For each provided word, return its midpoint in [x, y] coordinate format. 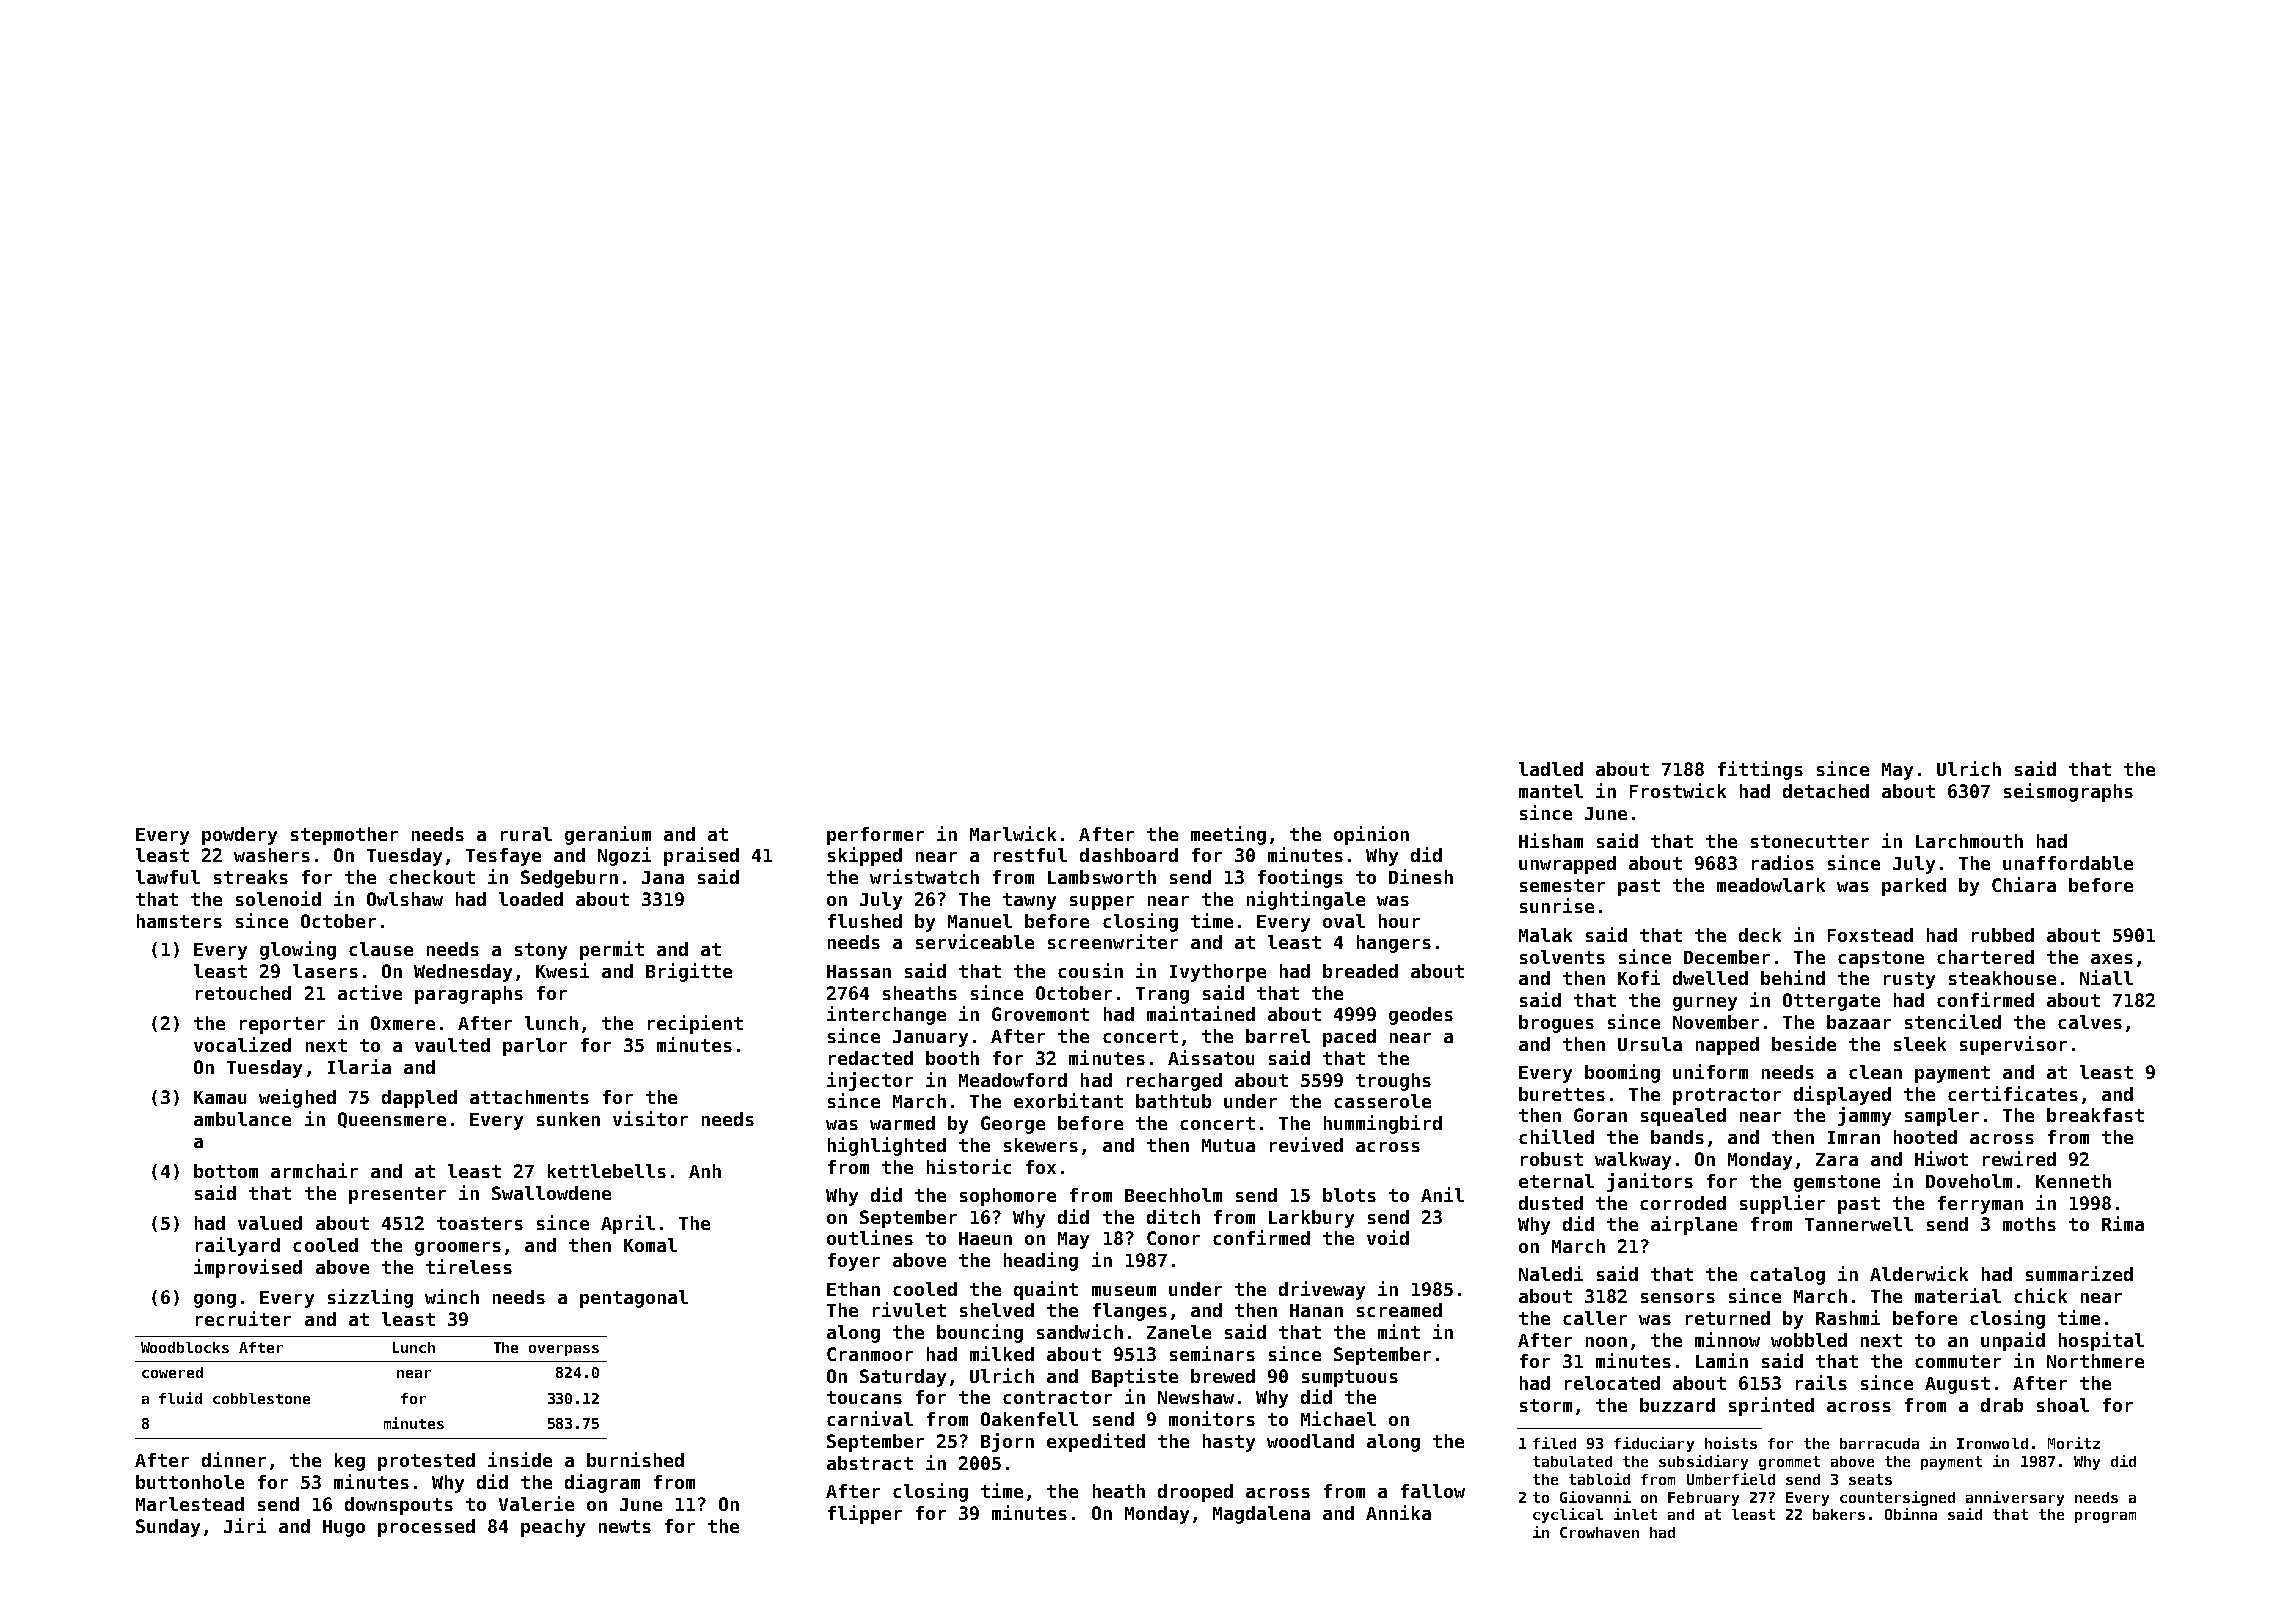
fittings [1760, 770]
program [2105, 1517]
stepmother [344, 836]
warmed [902, 1123]
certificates [2013, 1093]
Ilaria [359, 1066]
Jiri [245, 1525]
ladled [1551, 769]
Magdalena [1261, 1515]
